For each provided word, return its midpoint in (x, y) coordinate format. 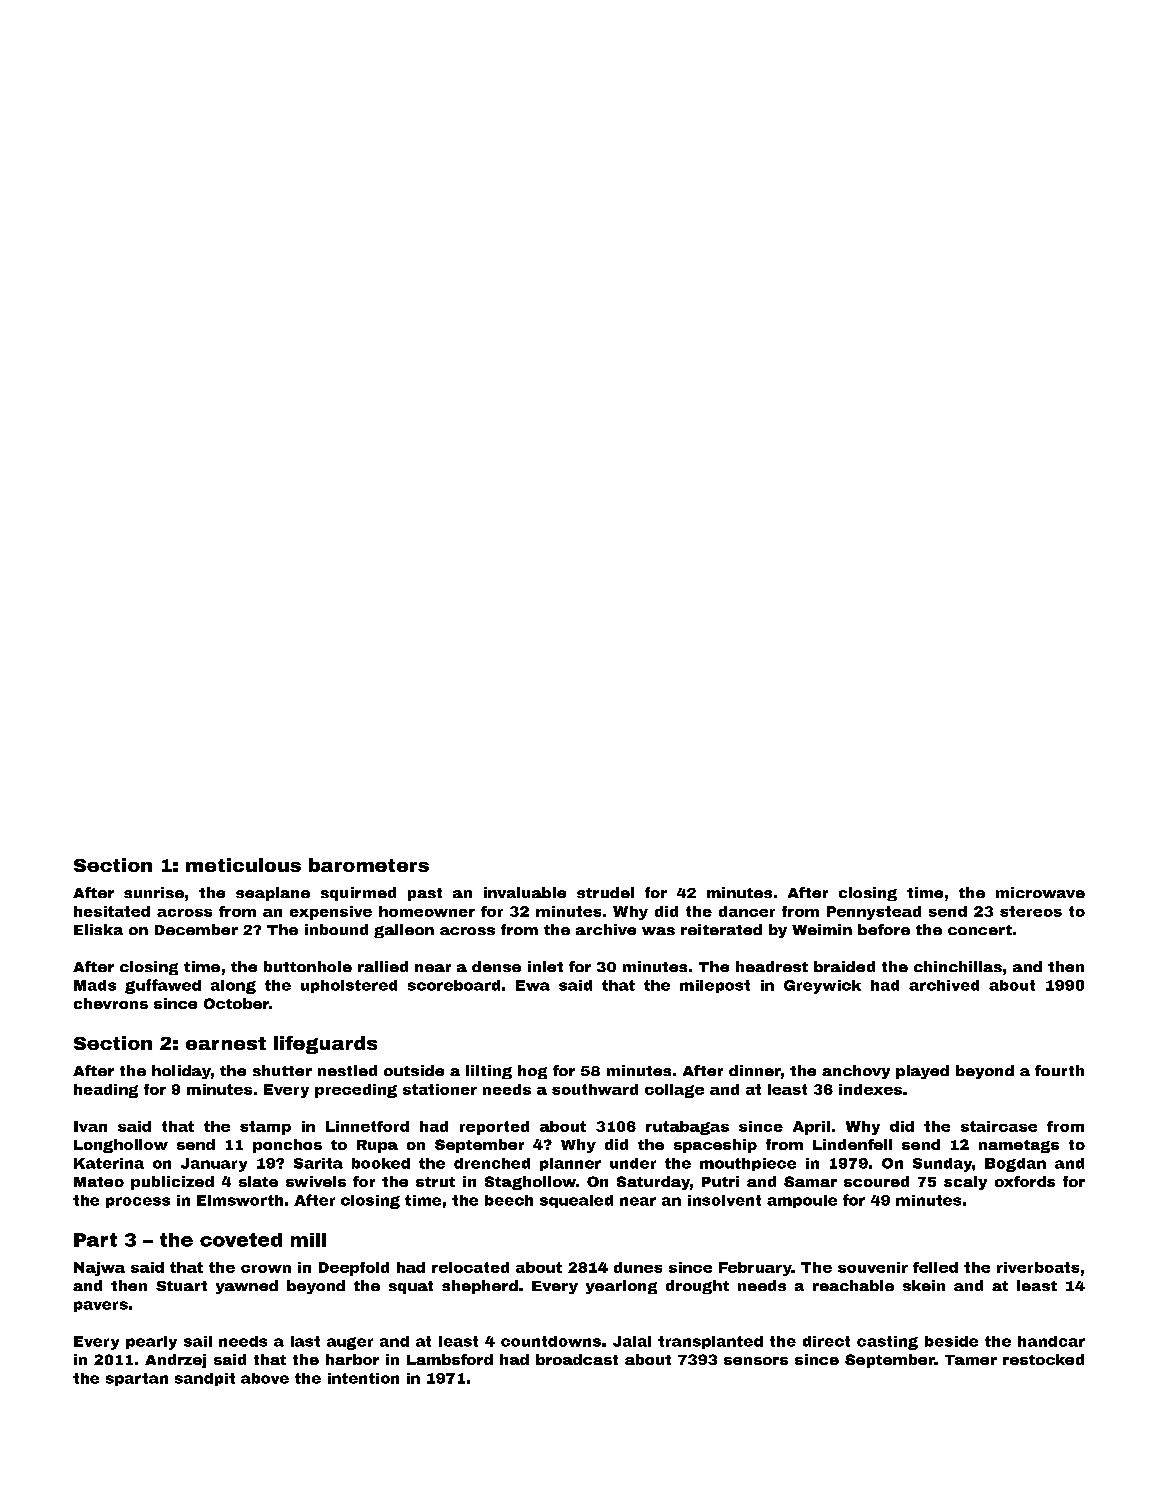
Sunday (942, 1165)
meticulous (243, 865)
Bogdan (1015, 1165)
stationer (440, 1089)
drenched (492, 1163)
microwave (1040, 892)
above (265, 1378)
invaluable (525, 892)
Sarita (318, 1163)
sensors (756, 1361)
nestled (347, 1070)
